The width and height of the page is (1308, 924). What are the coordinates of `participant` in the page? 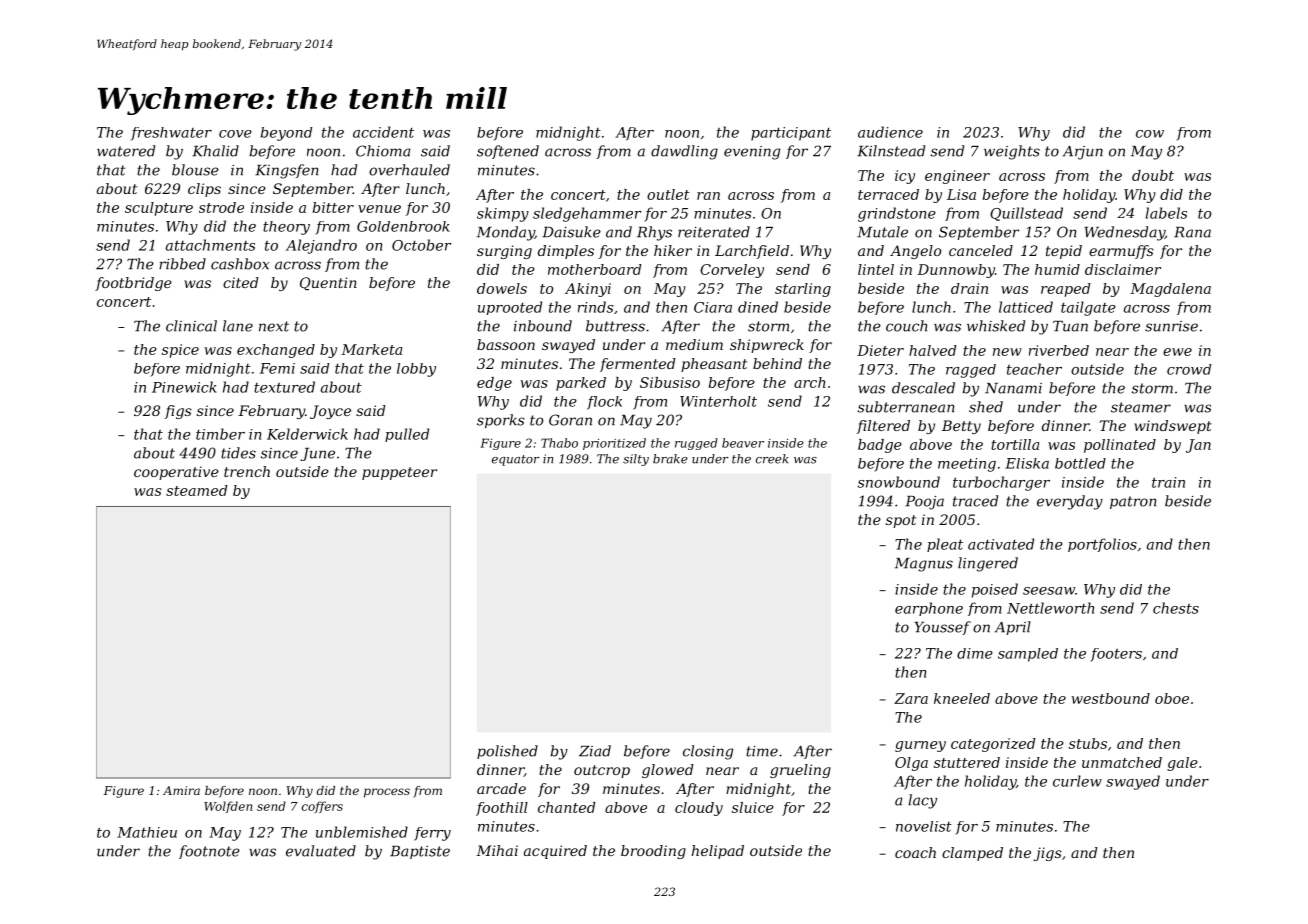 It's located at (791, 134).
